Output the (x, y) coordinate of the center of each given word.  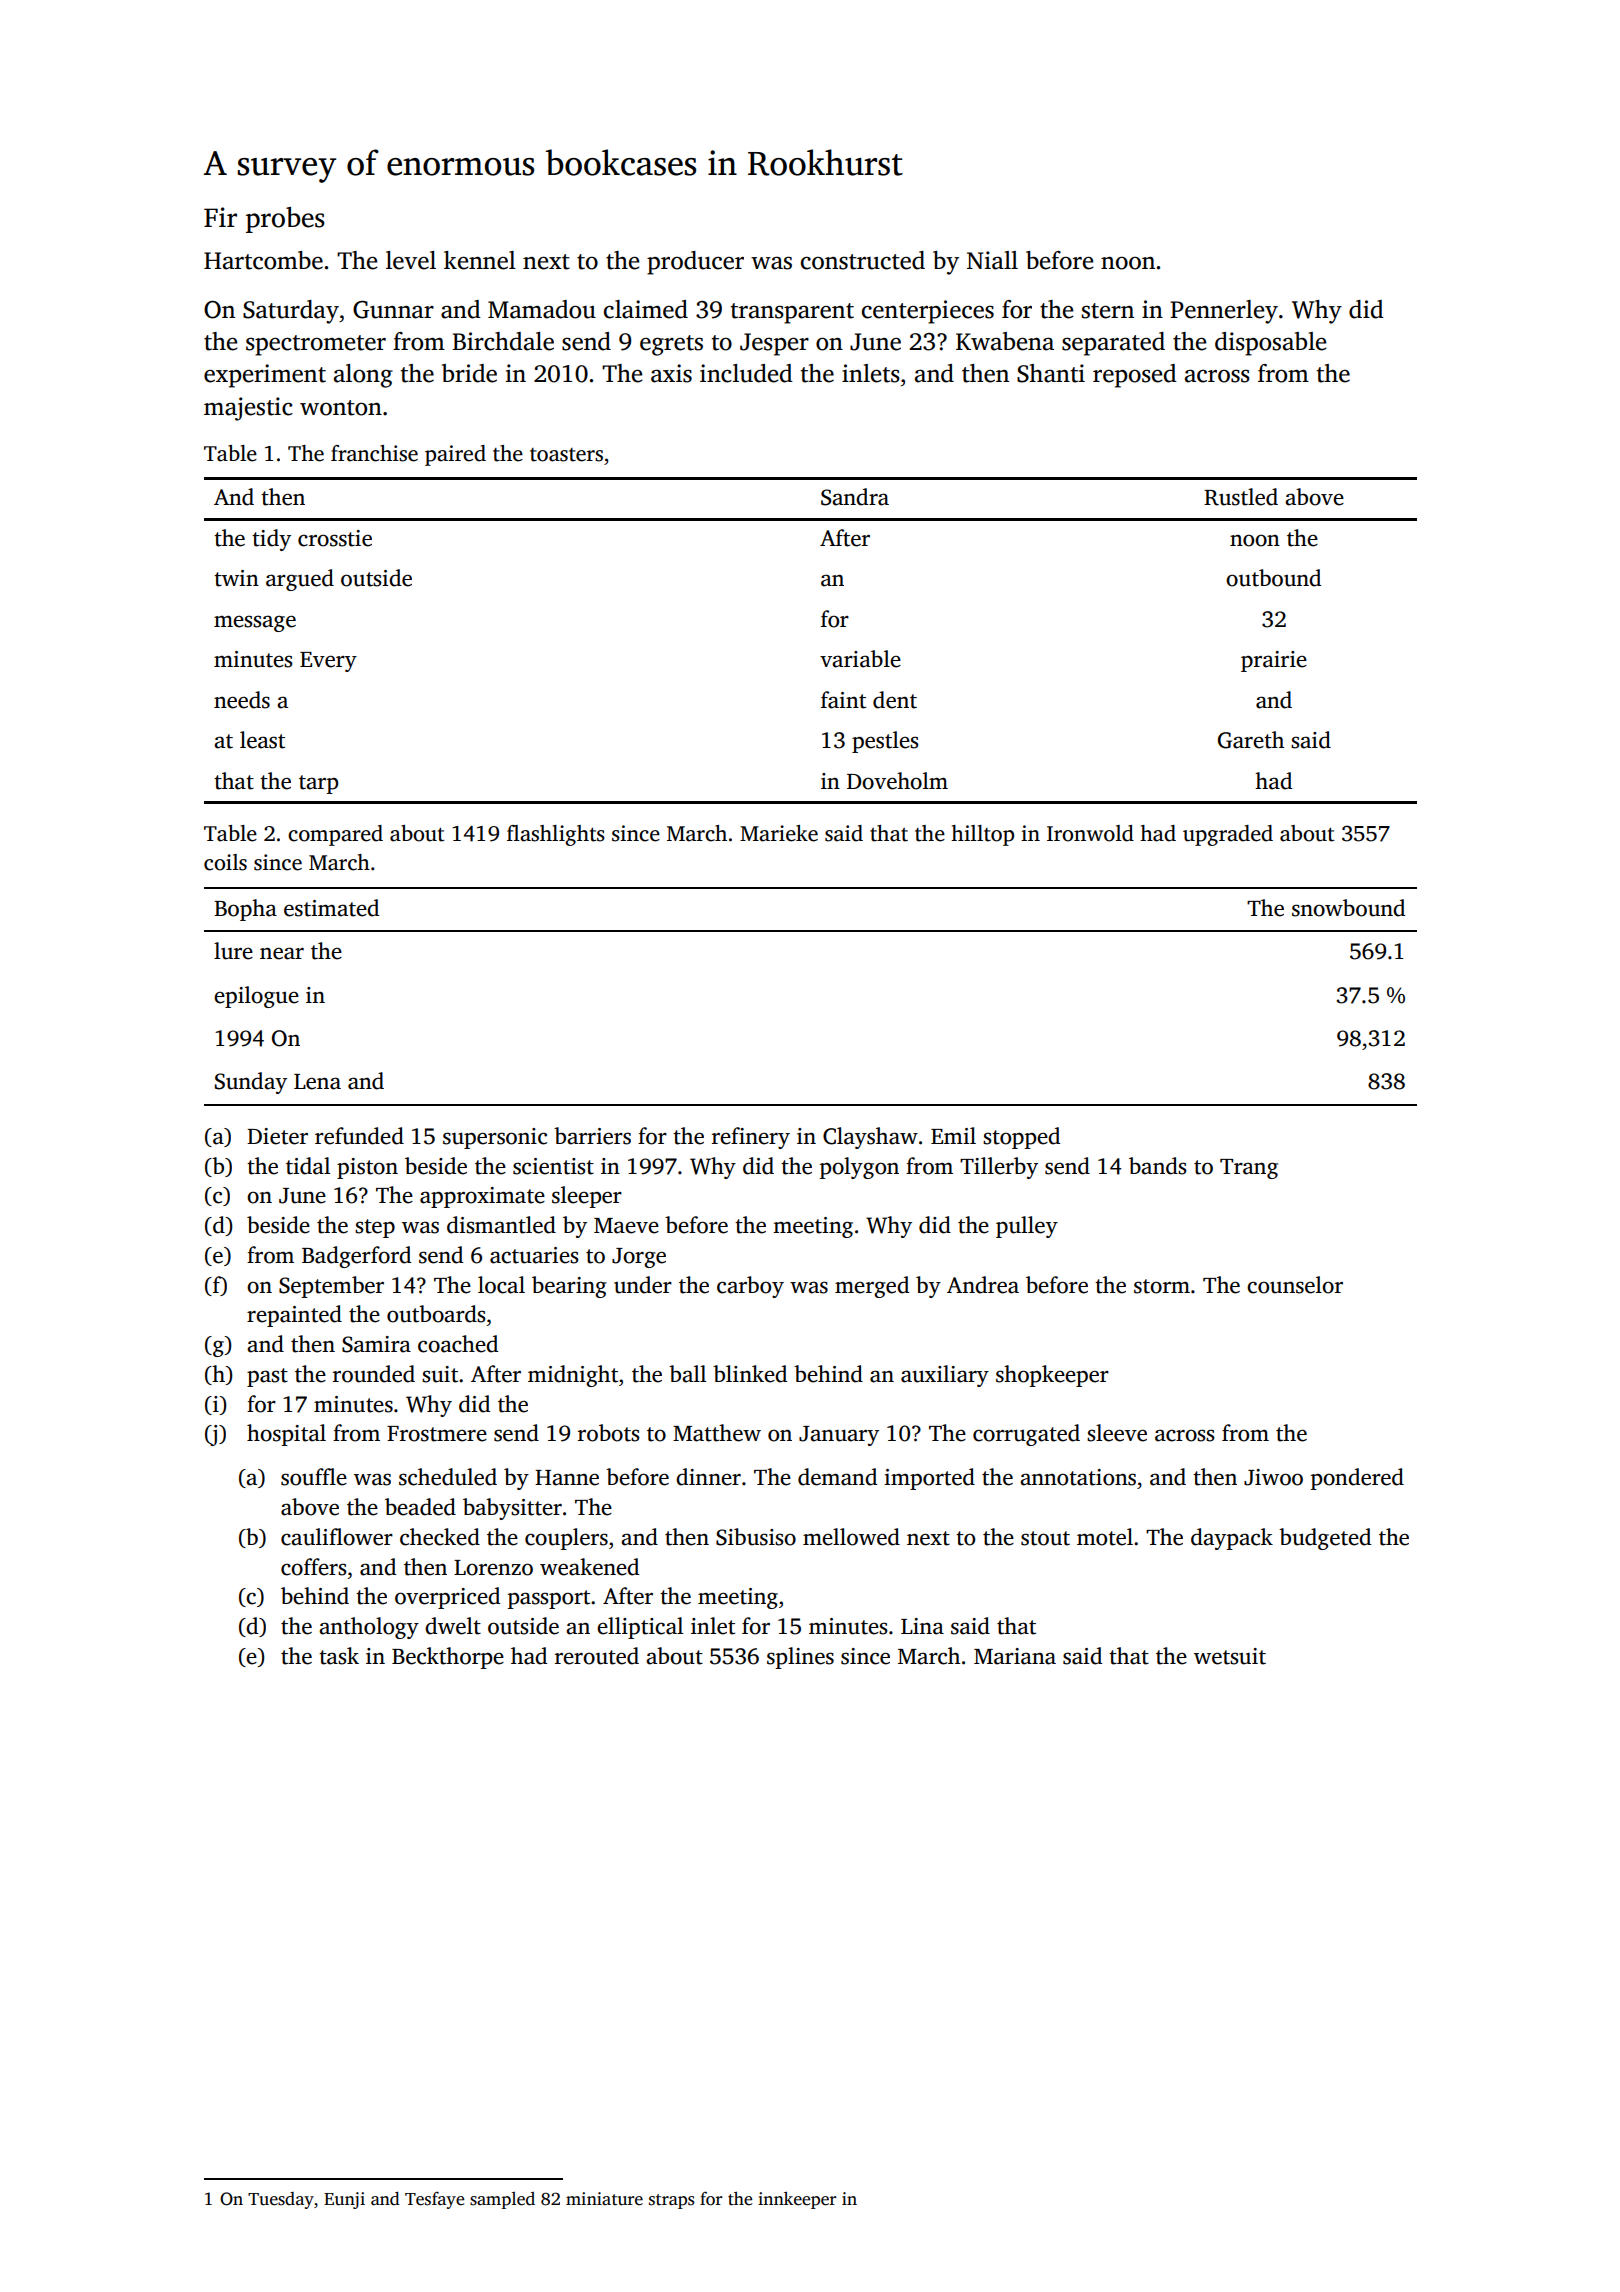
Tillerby (999, 1168)
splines (800, 1658)
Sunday (251, 1083)
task (339, 1656)
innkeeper (797, 2200)
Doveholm (897, 781)
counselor (1295, 1285)
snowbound (1348, 908)
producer (695, 263)
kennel (480, 260)
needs (242, 700)
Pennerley (1224, 312)
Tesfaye (434, 2200)
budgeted (1325, 1539)
